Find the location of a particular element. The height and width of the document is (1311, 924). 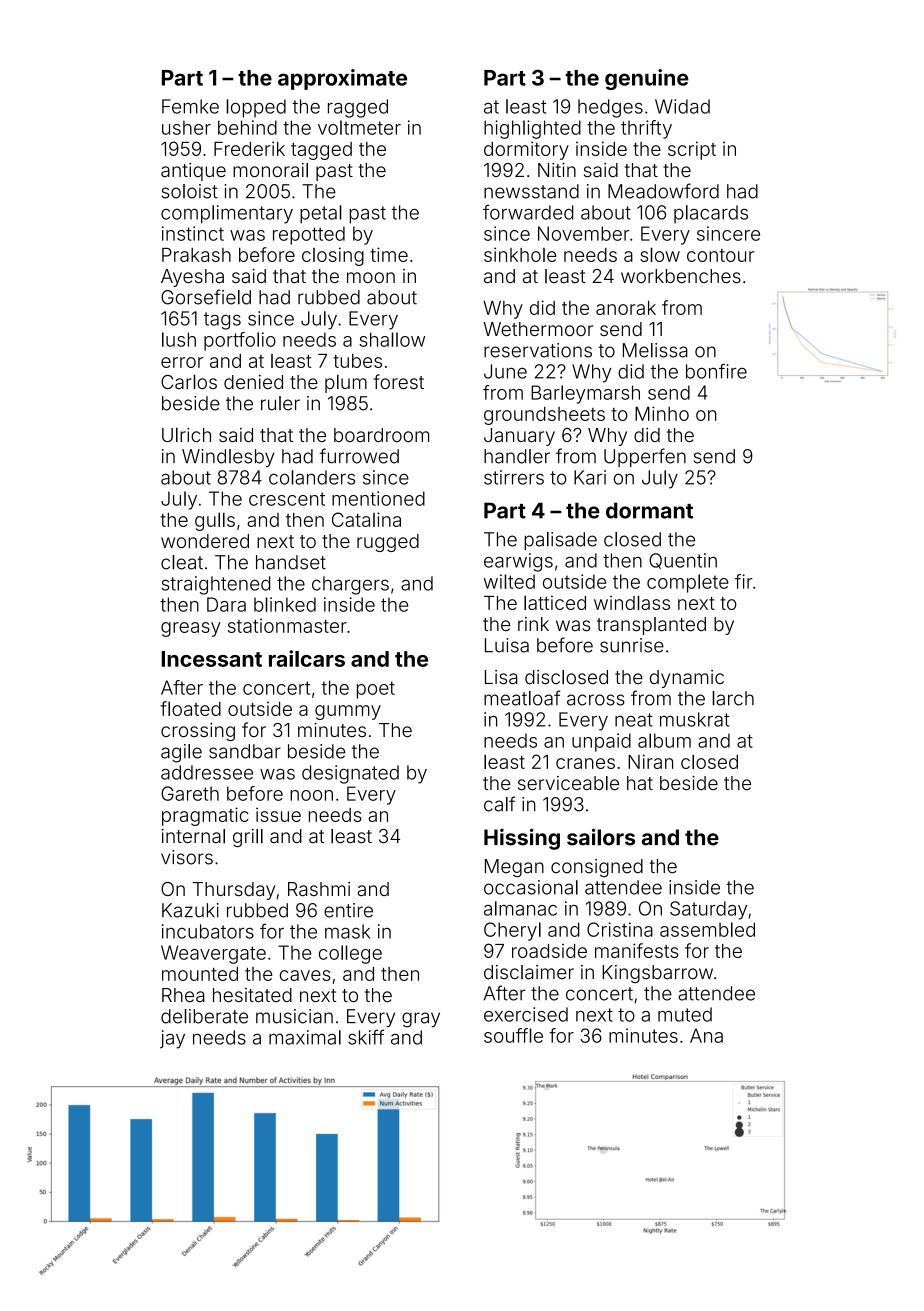

visors is located at coordinates (187, 857).
